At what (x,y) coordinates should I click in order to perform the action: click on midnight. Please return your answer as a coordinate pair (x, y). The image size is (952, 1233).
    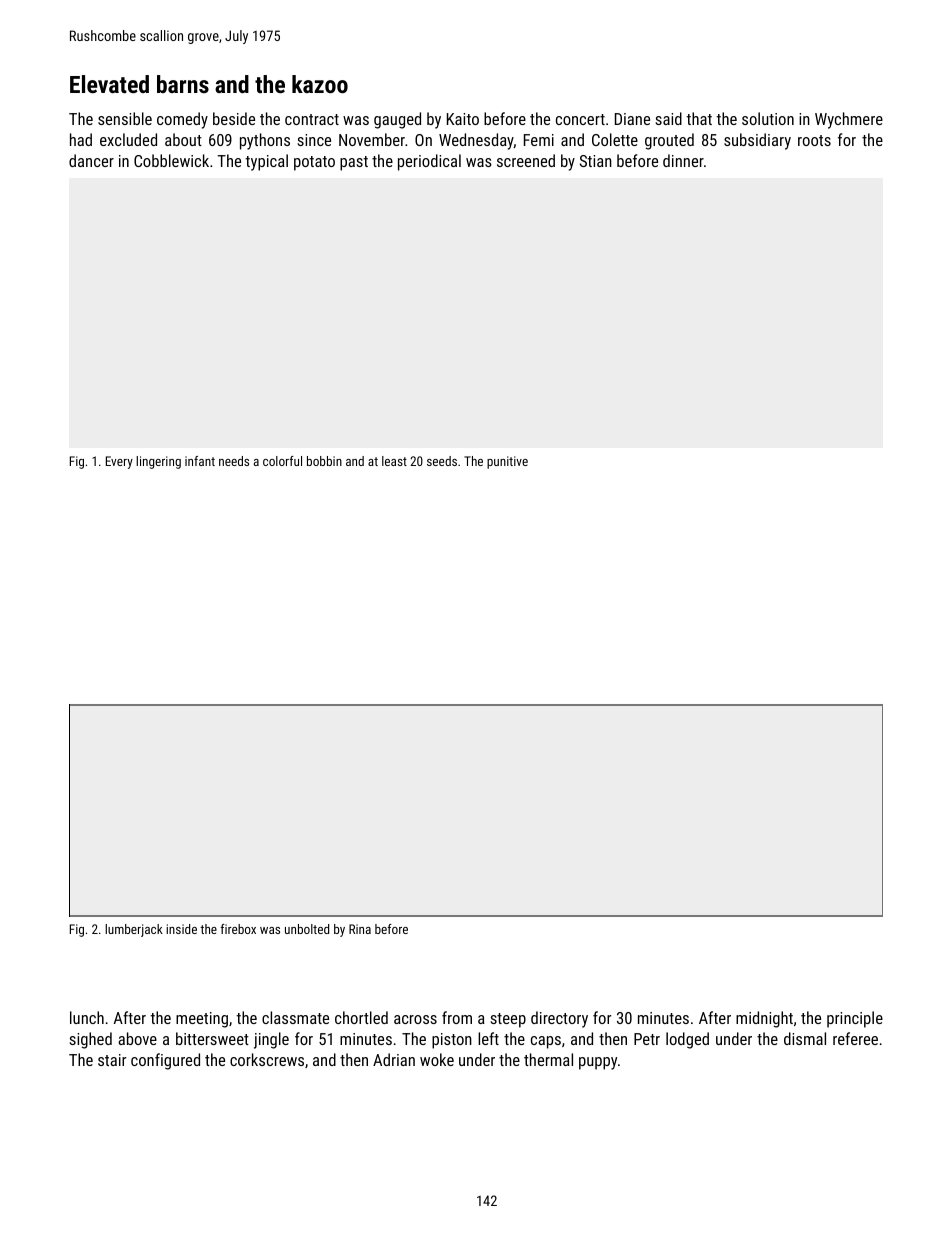
    Looking at the image, I should click on (764, 1019).
